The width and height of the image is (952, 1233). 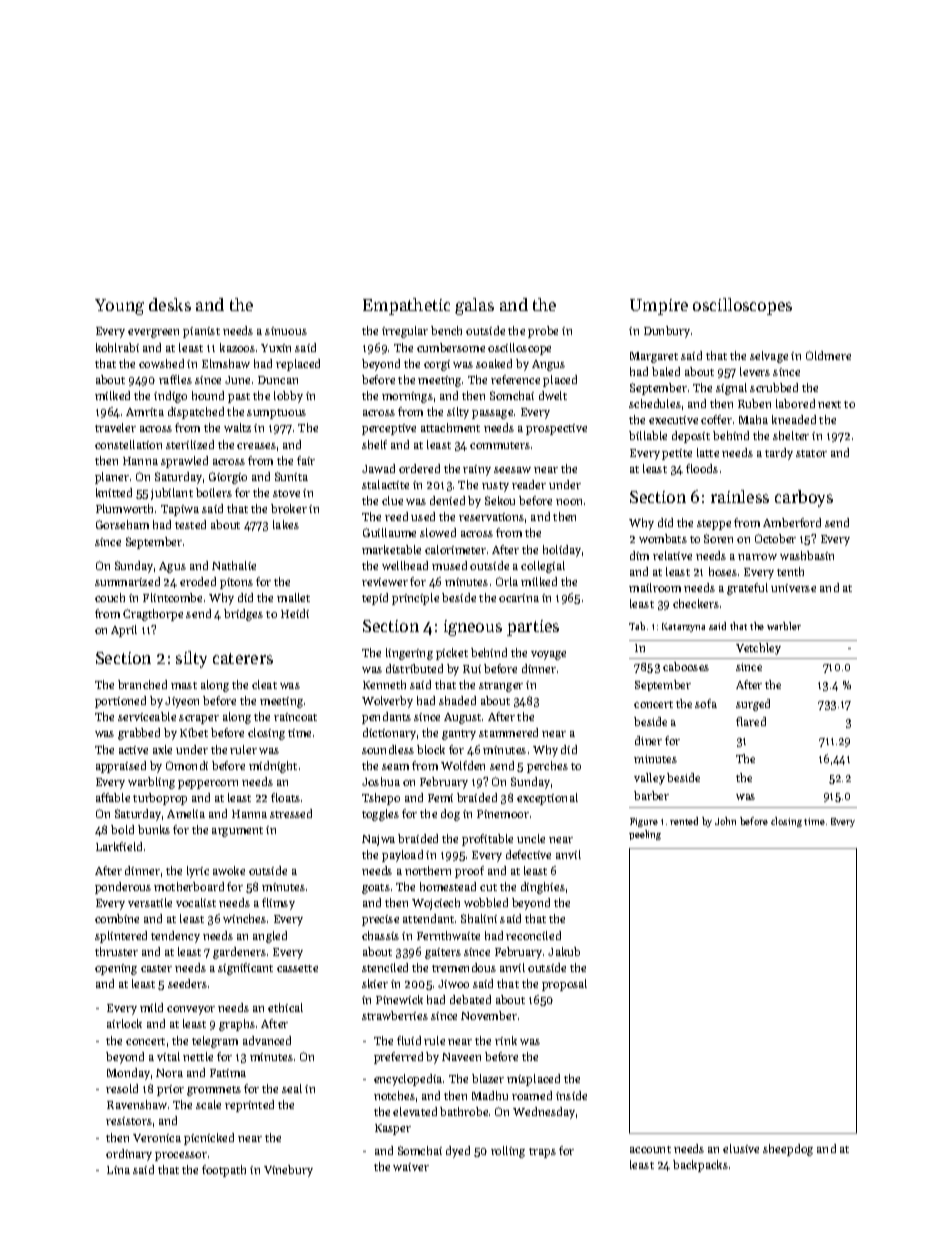 What do you see at coordinates (740, 496) in the image?
I see `rainless` at bounding box center [740, 496].
